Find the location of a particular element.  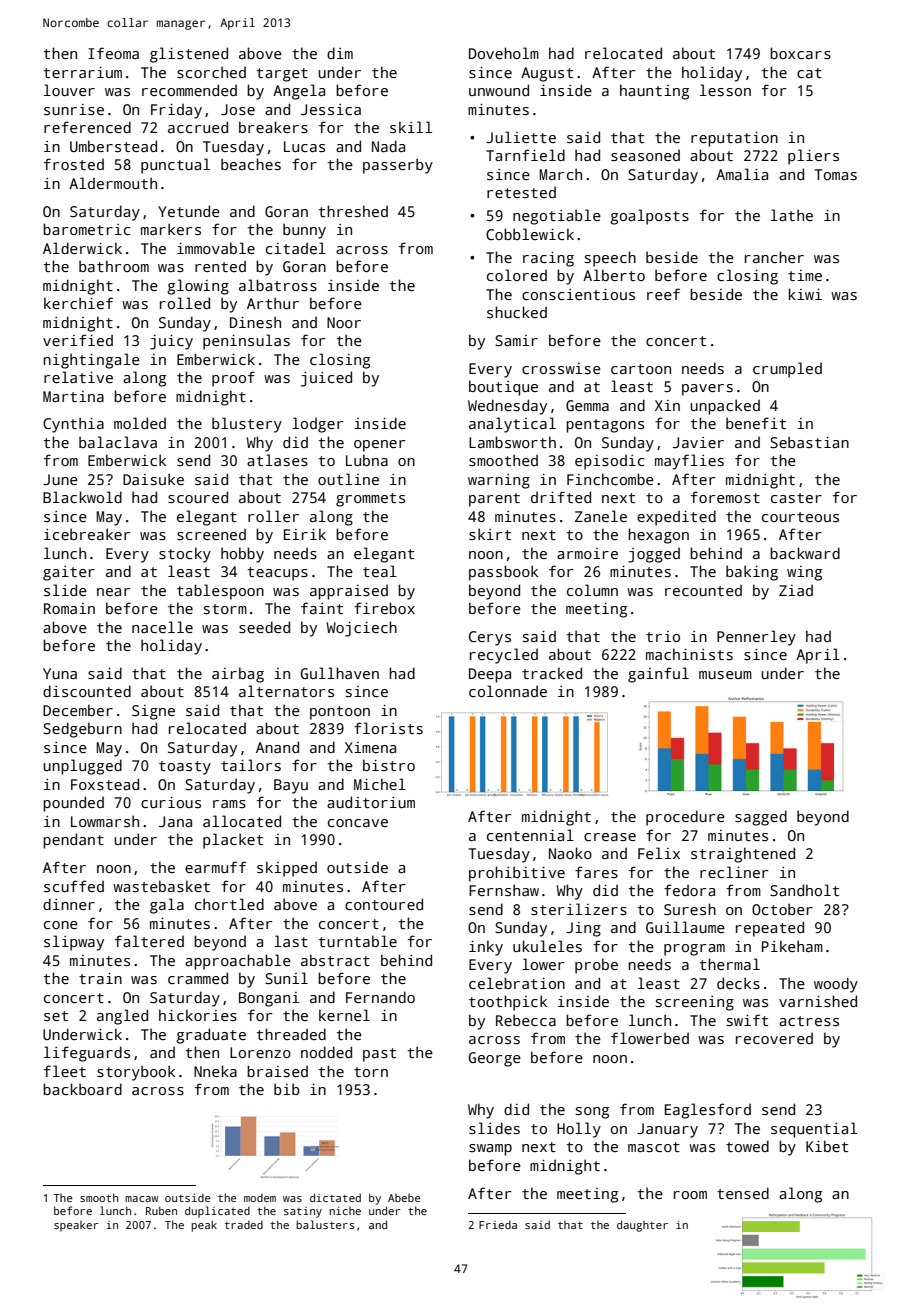

allocated is located at coordinates (242, 821).
